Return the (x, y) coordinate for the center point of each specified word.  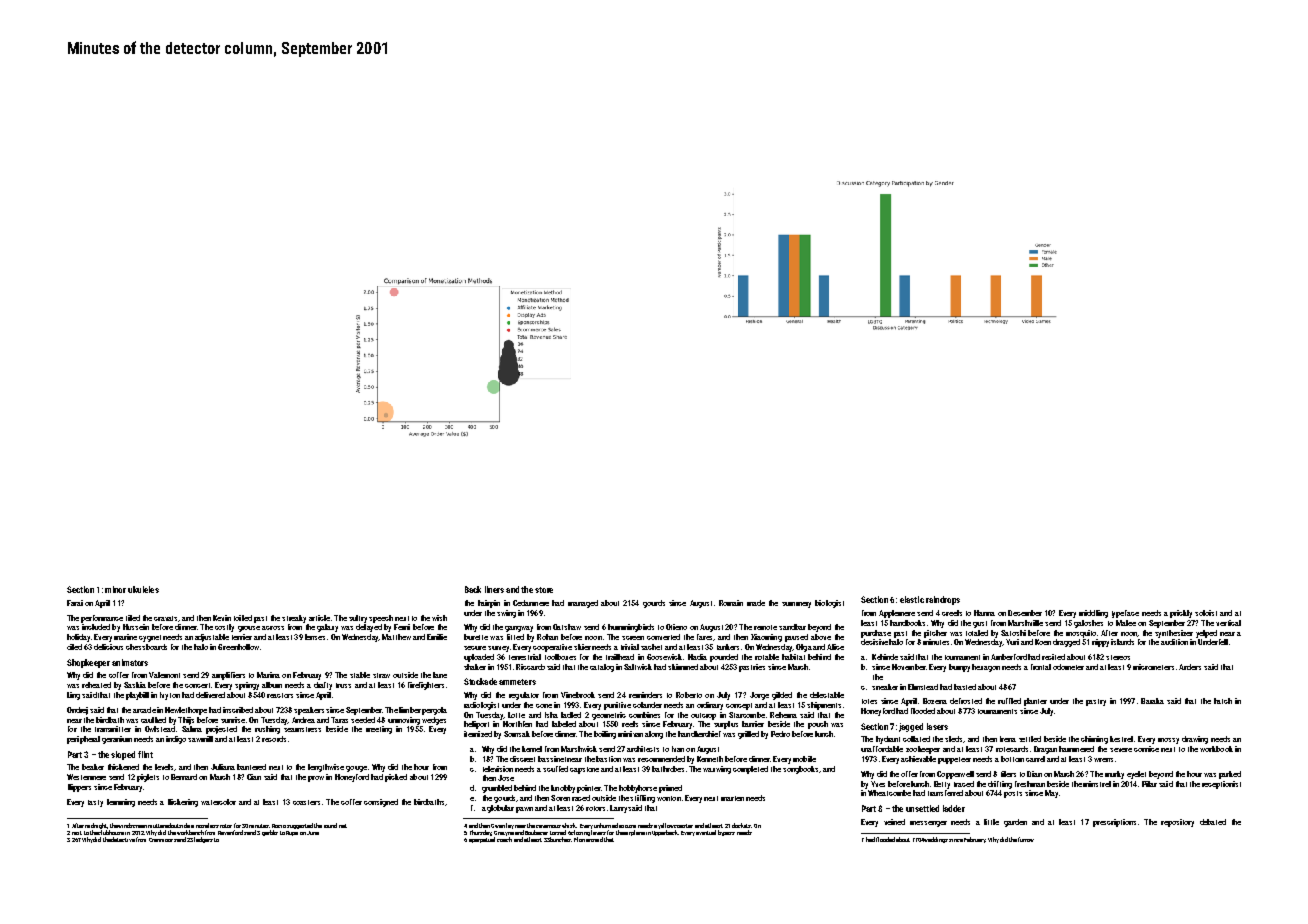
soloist (1206, 613)
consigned (381, 803)
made (756, 603)
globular (500, 809)
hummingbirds (631, 628)
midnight (96, 826)
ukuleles (143, 589)
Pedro (780, 734)
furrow (1026, 839)
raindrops (943, 600)
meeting (379, 730)
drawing (1195, 740)
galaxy (327, 628)
